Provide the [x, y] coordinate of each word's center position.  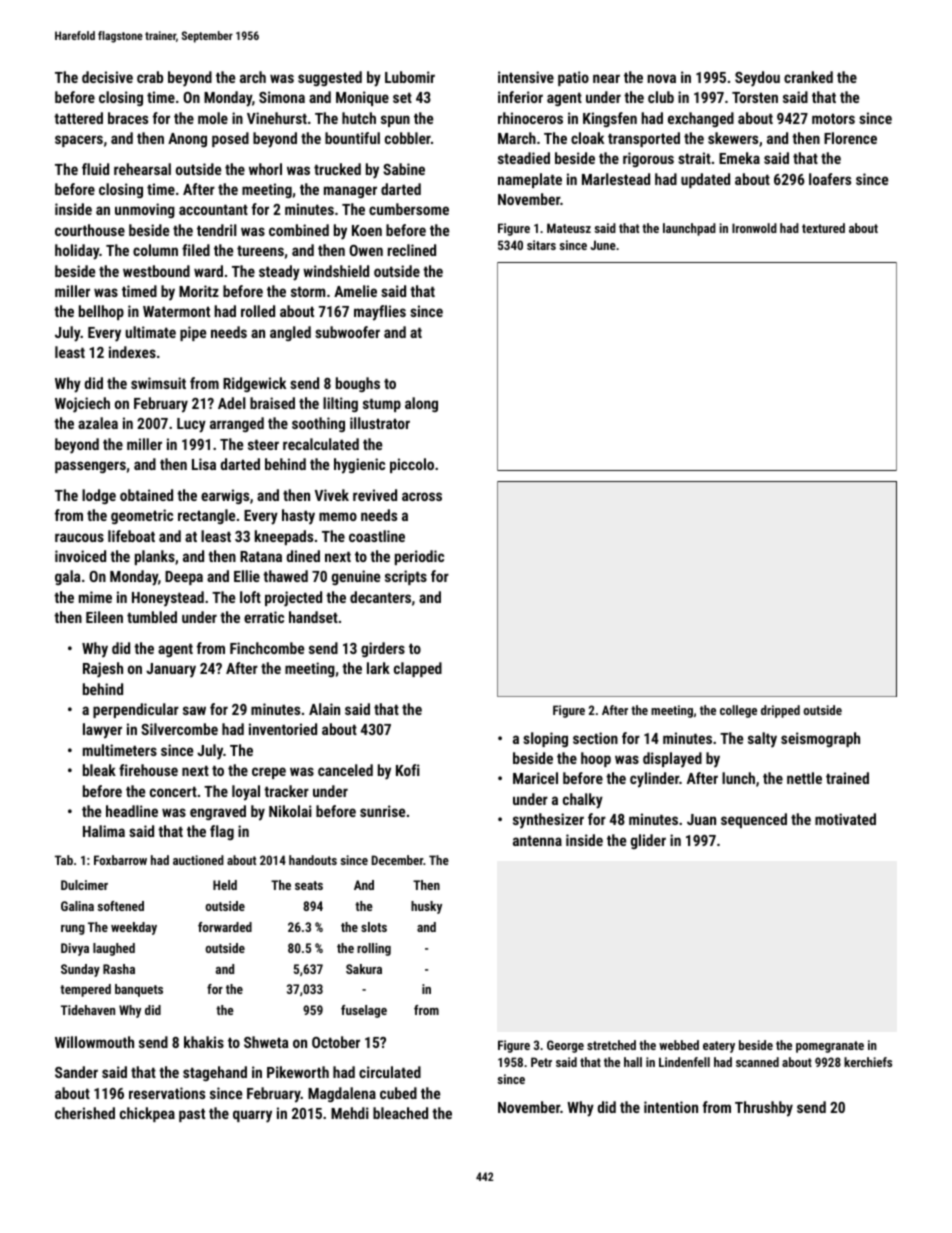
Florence [850, 138]
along [421, 404]
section [595, 738]
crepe [269, 773]
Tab [64, 860]
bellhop [101, 312]
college [738, 711]
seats [309, 885]
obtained [146, 495]
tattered [78, 118]
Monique [362, 98]
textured [823, 228]
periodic [419, 557]
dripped [780, 711]
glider [648, 841]
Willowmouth [94, 1042]
